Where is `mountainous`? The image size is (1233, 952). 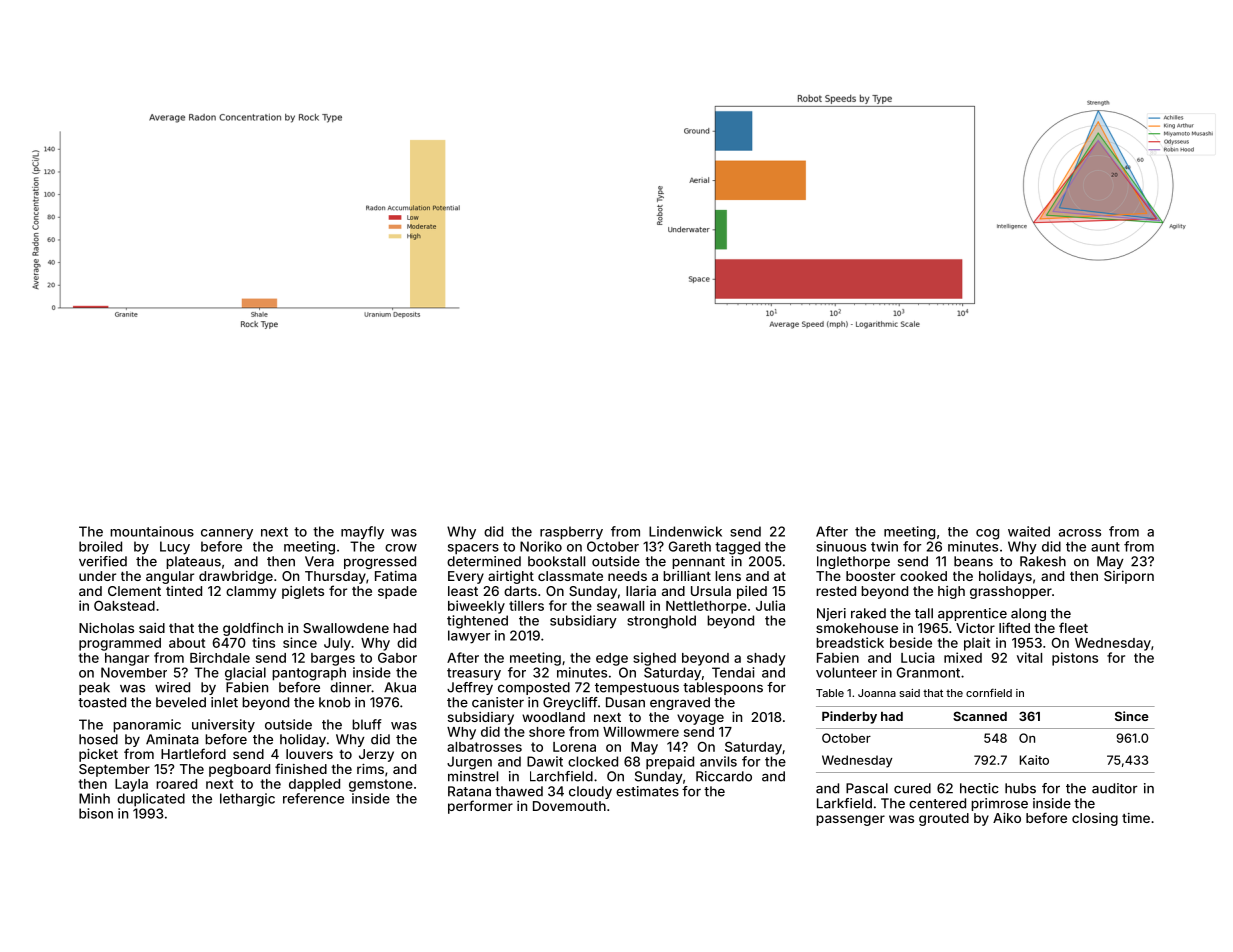 mountainous is located at coordinates (152, 531).
